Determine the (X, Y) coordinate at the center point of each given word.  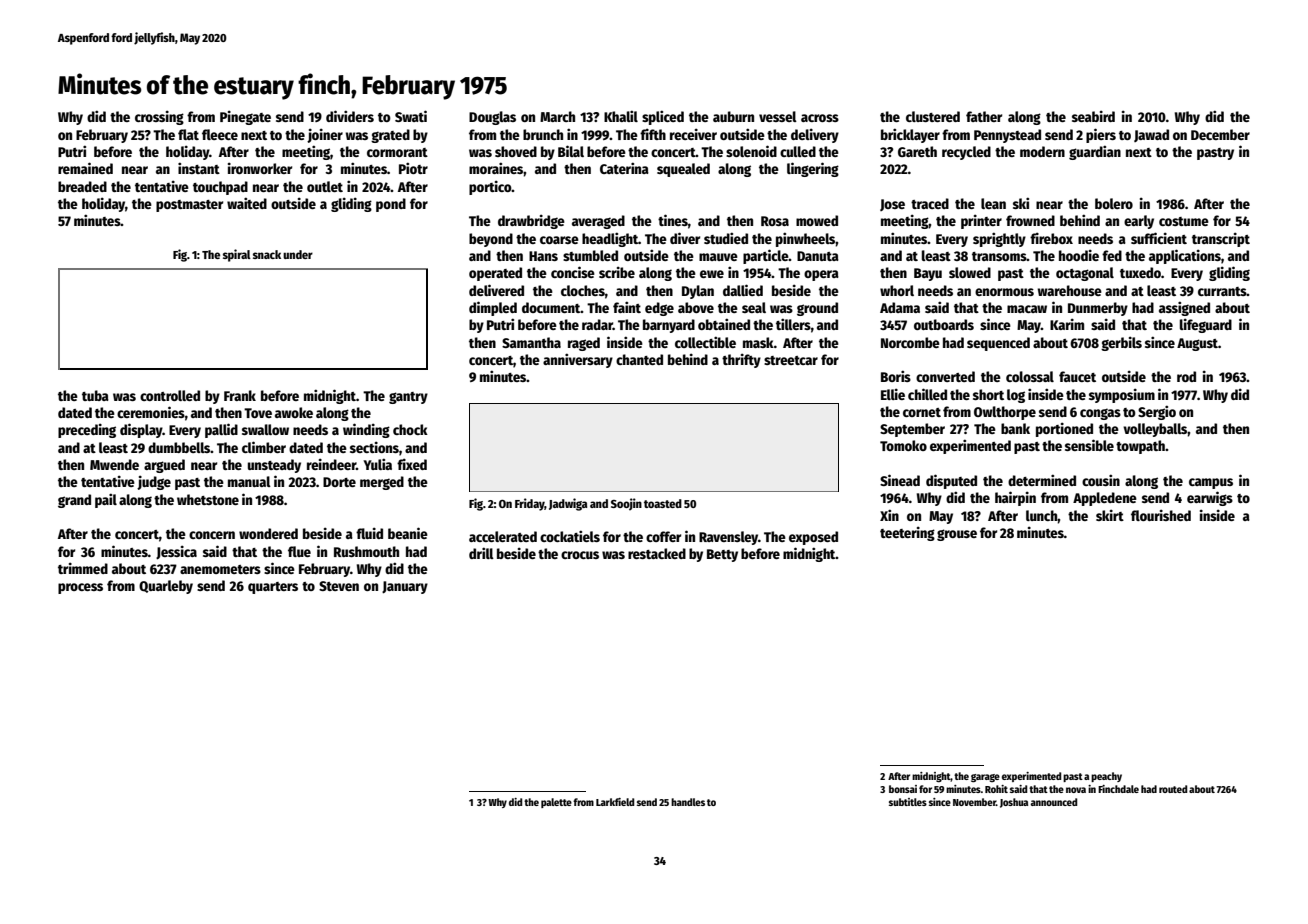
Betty (722, 555)
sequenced (998, 344)
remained (85, 168)
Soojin (626, 504)
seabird (1093, 116)
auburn (733, 116)
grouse (957, 535)
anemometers (220, 569)
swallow (265, 429)
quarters (273, 588)
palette (556, 803)
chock (410, 429)
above (696, 307)
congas (1100, 414)
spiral (237, 255)
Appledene (1105, 499)
